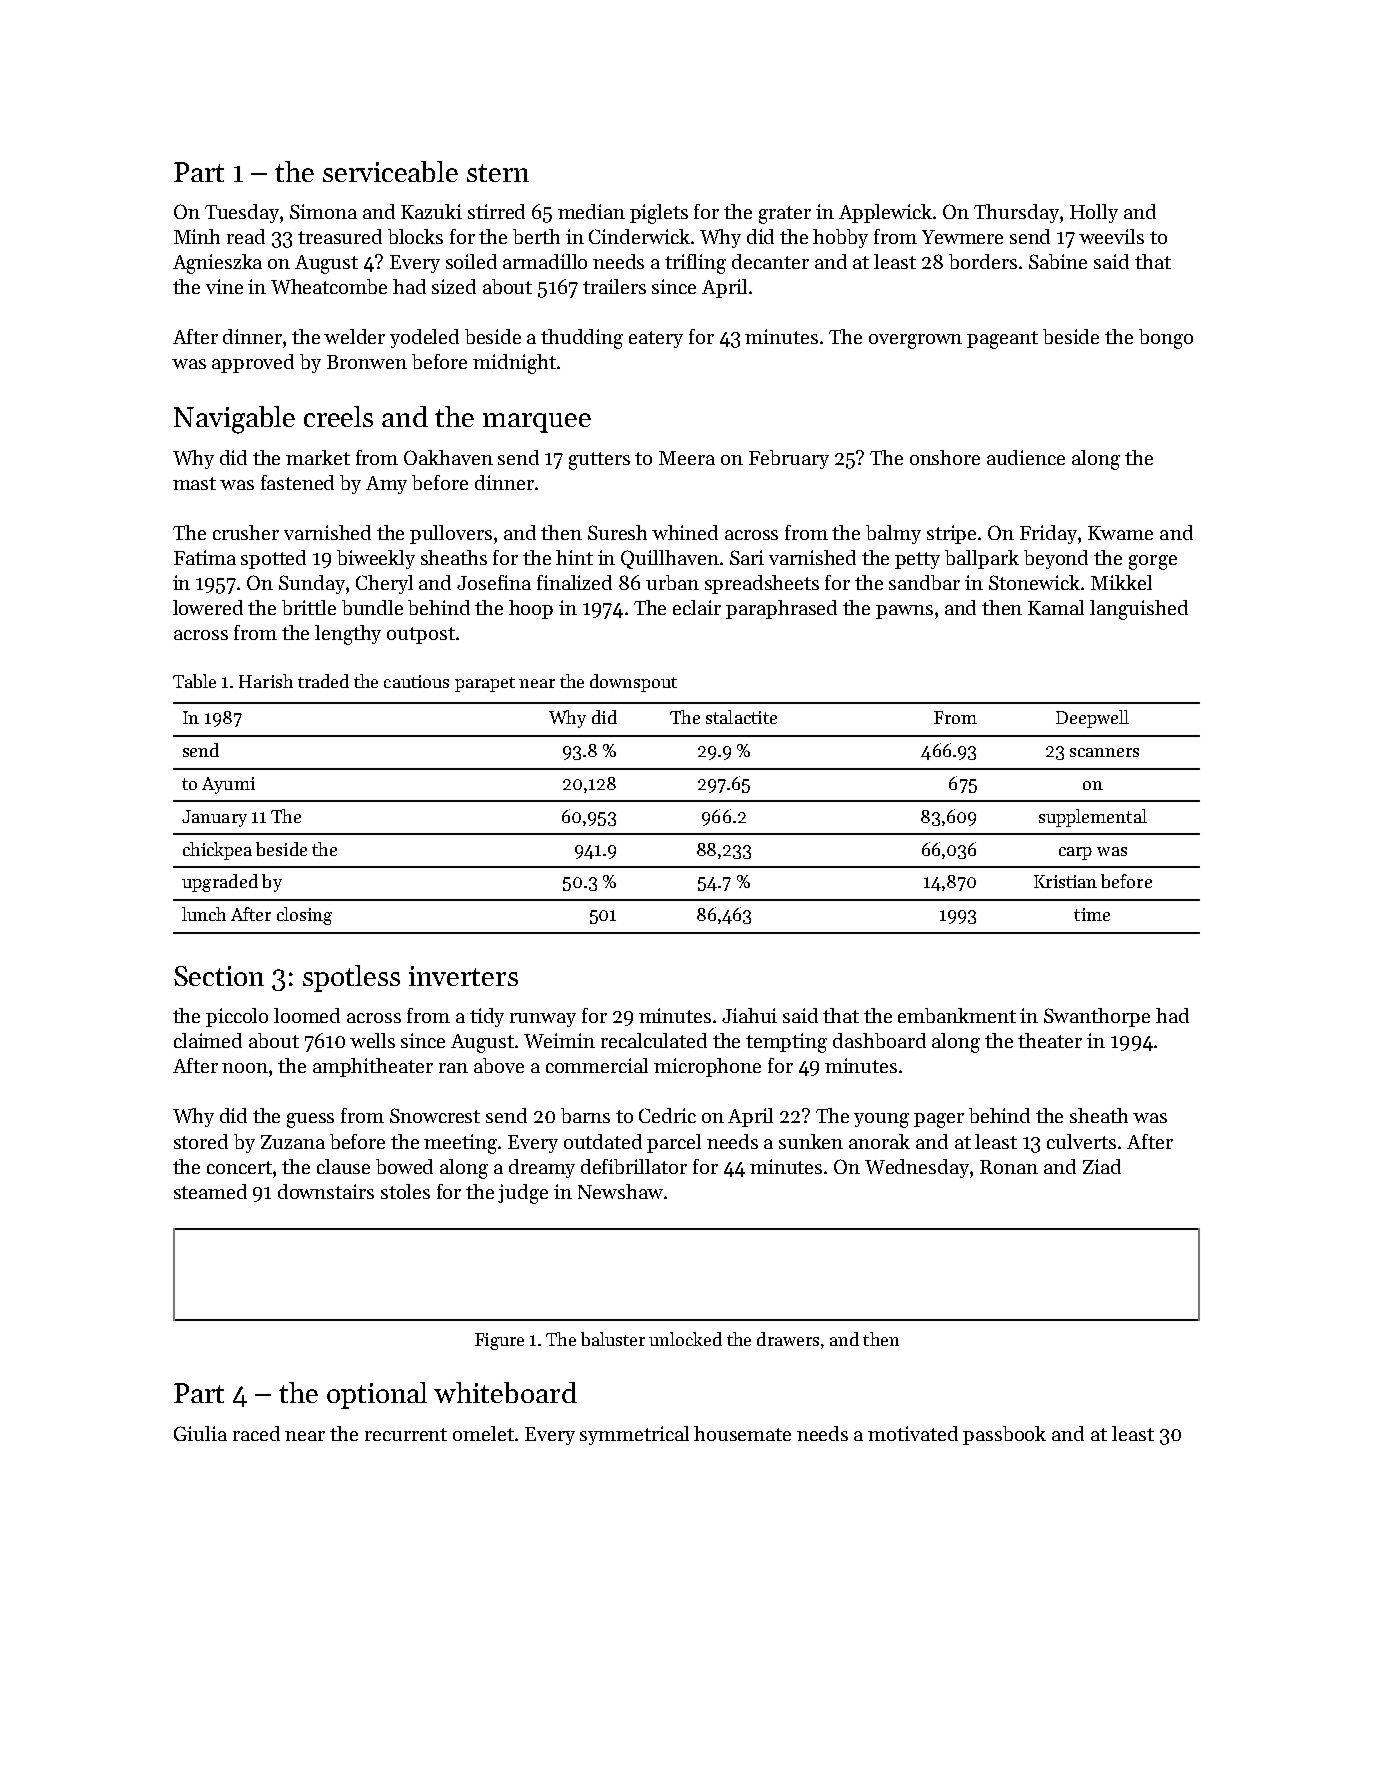  What do you see at coordinates (1056, 607) in the screenshot?
I see `Kamal` at bounding box center [1056, 607].
